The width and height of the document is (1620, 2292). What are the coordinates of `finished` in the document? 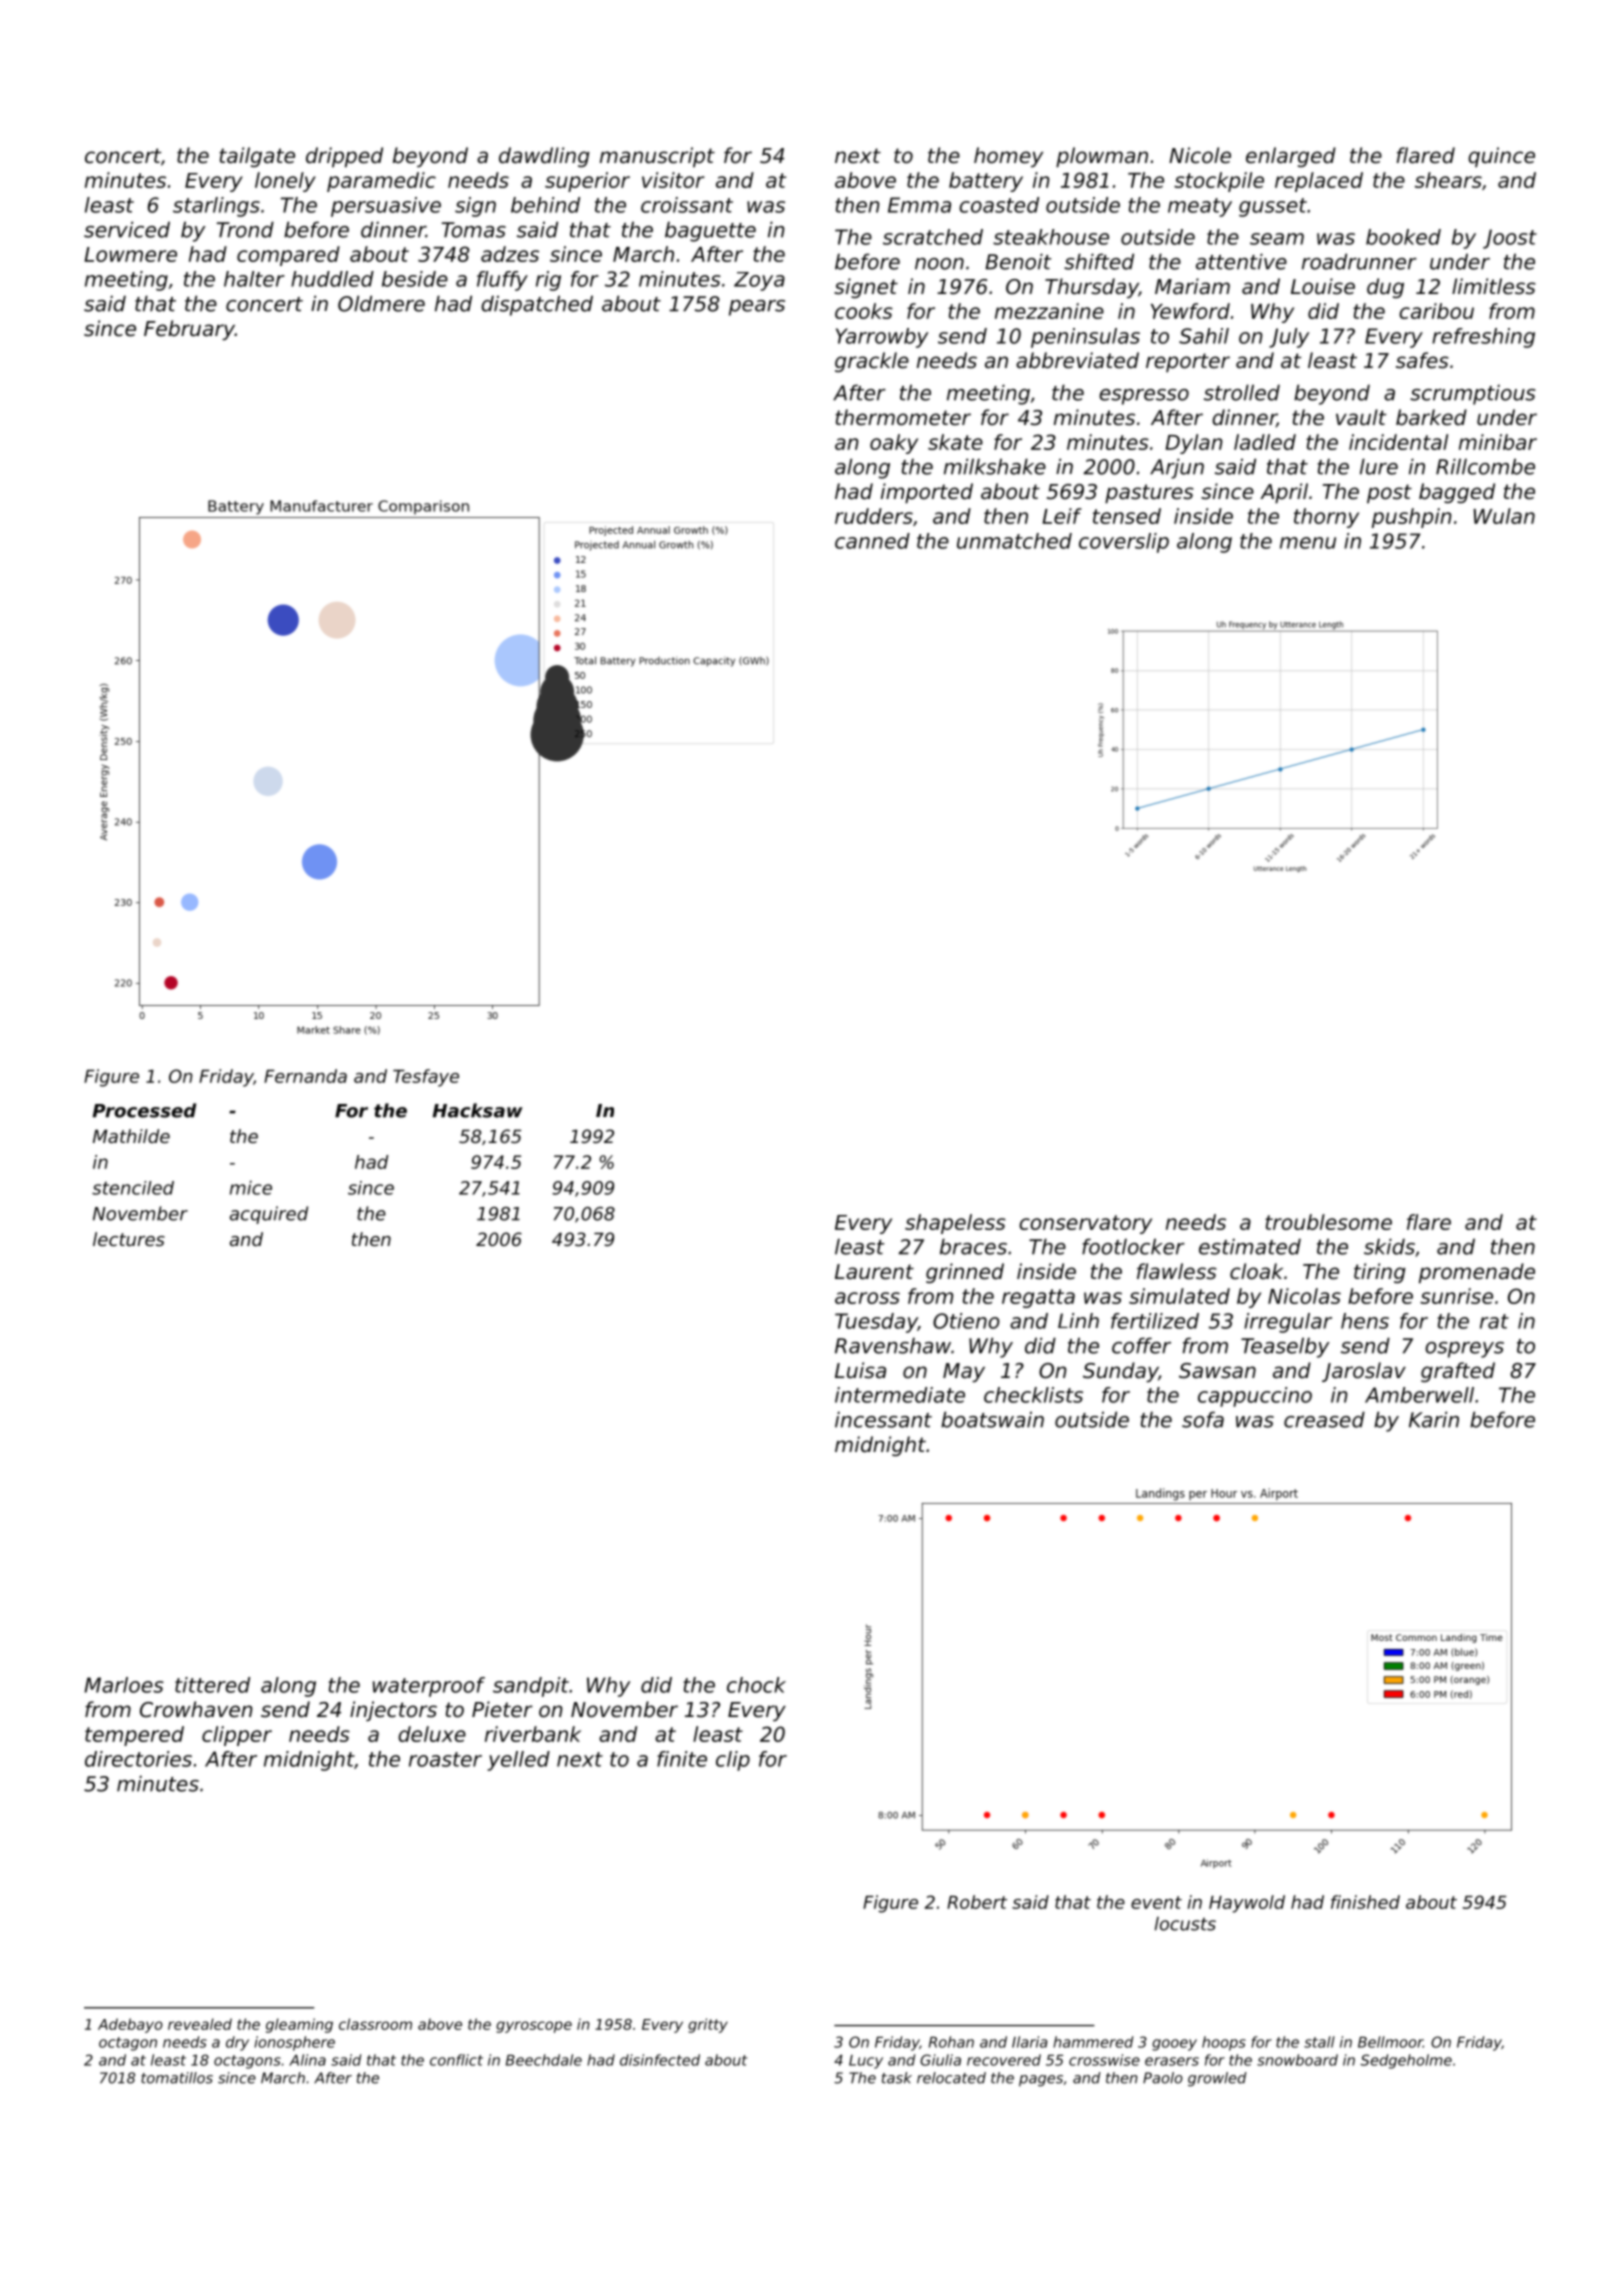 It's located at (1365, 1902).
